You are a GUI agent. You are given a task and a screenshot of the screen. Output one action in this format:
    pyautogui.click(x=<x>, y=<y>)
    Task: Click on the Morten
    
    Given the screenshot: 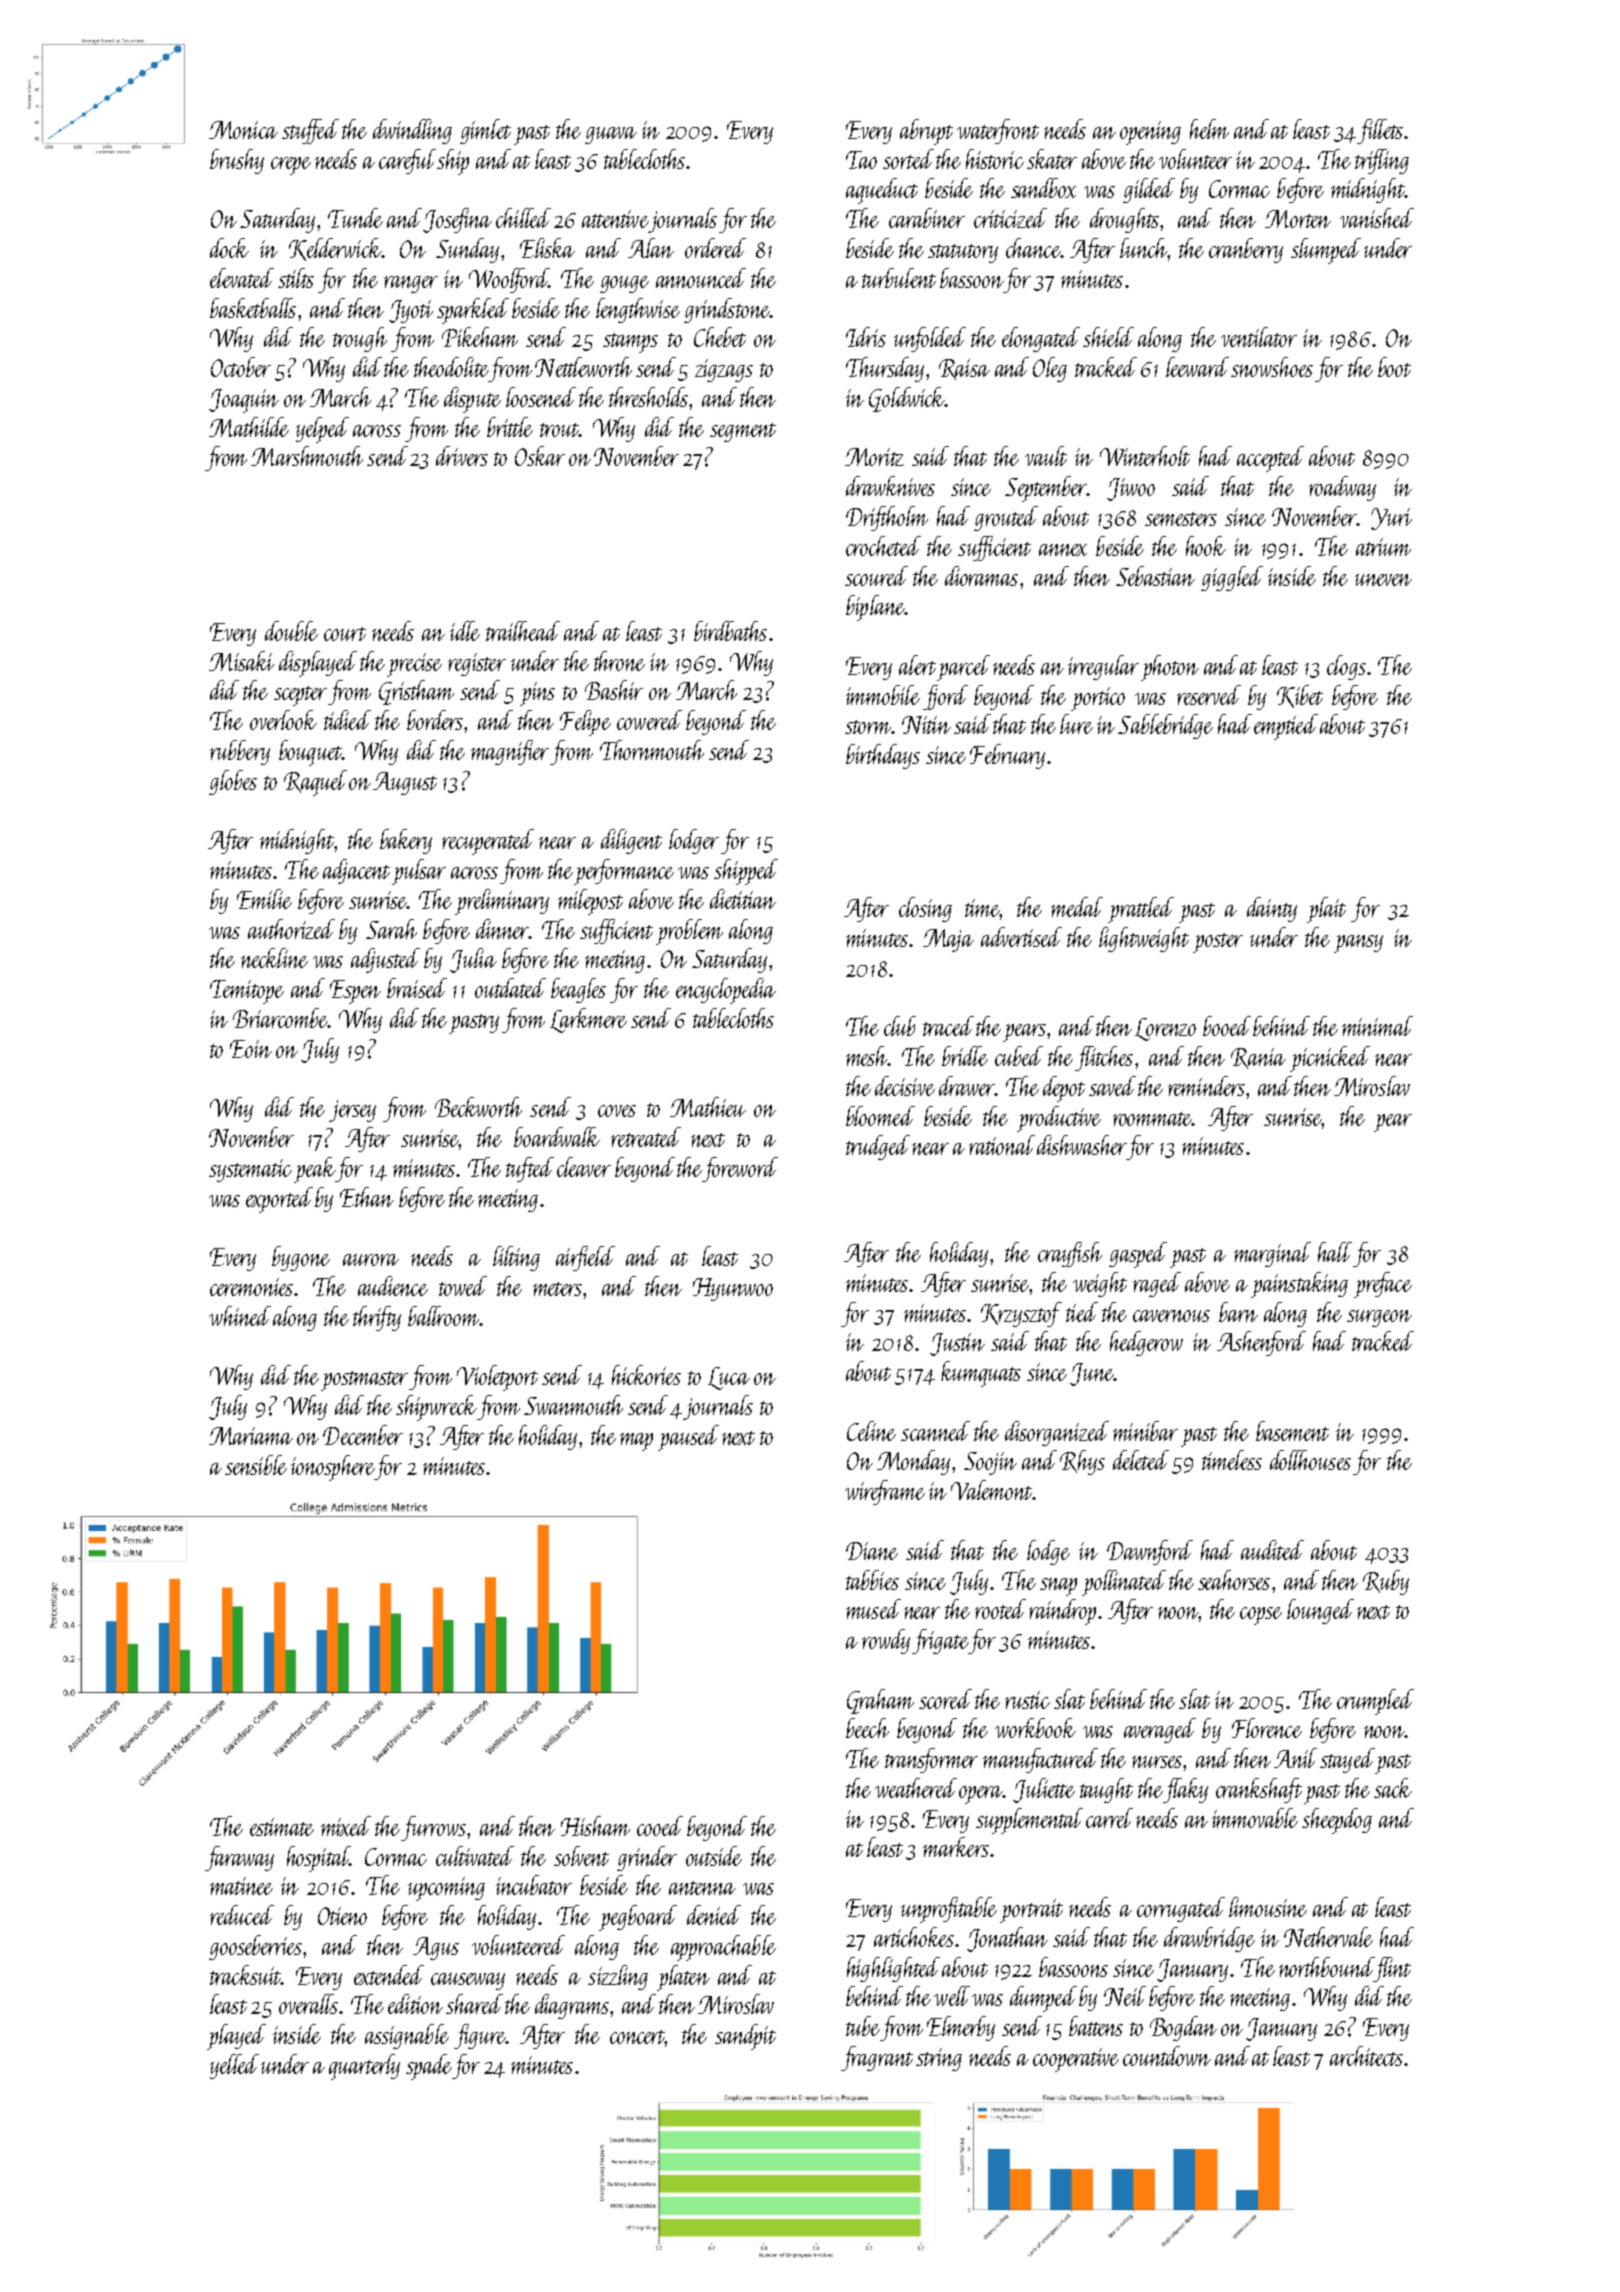 What is the action you would take?
    pyautogui.click(x=1298, y=219)
